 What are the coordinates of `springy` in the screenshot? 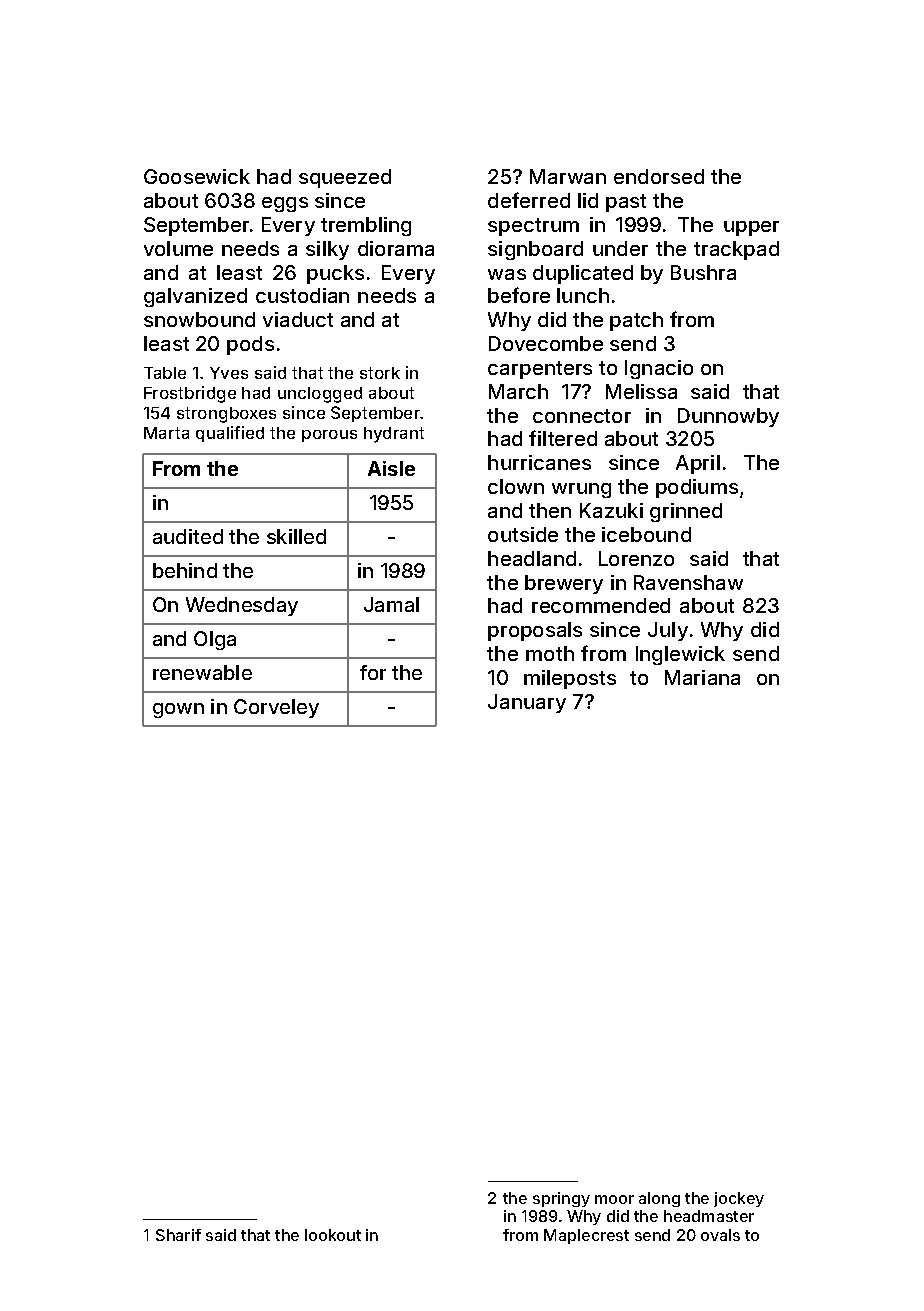 It's located at (561, 1199).
